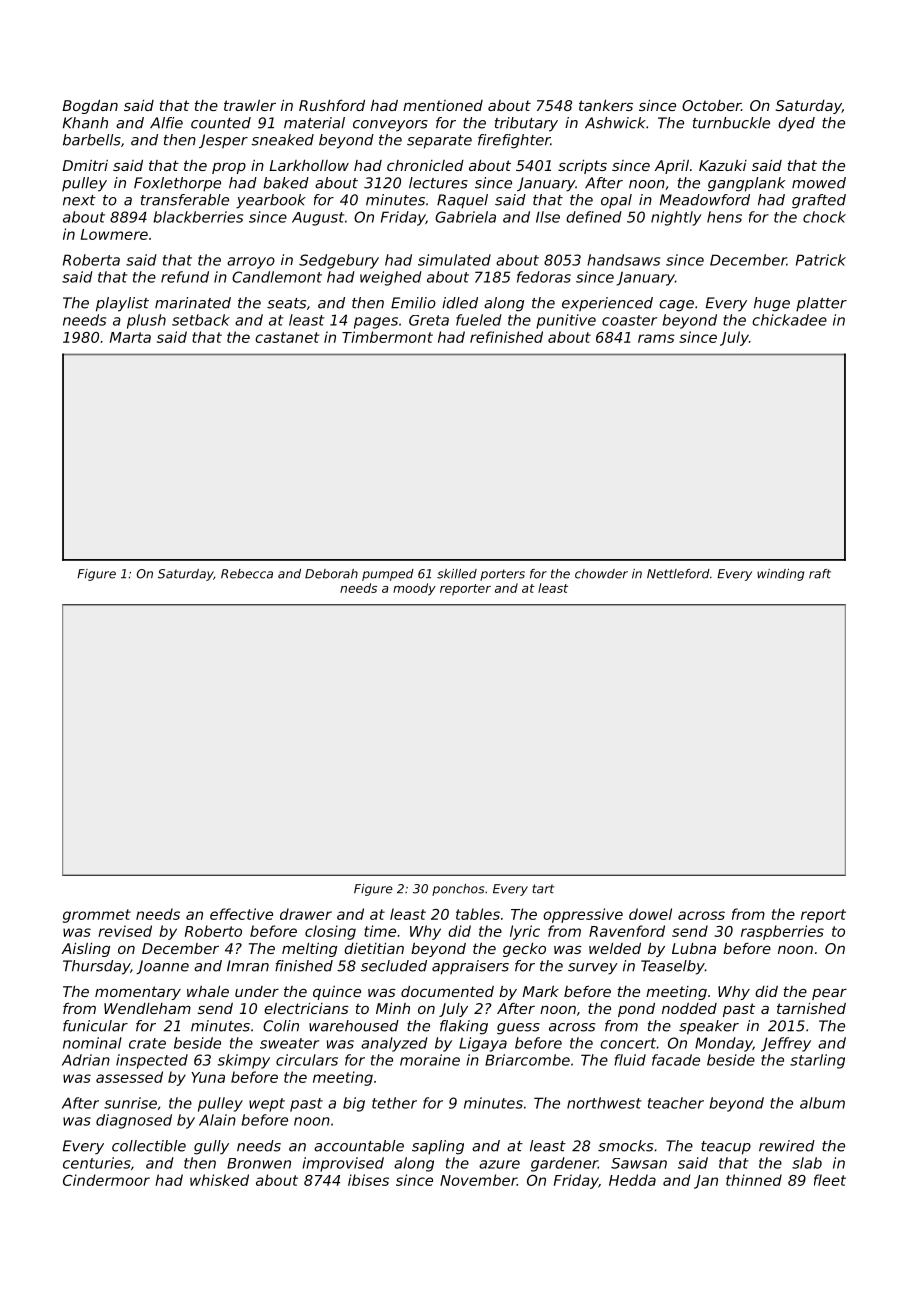 The image size is (908, 1316). I want to click on Deborah, so click(331, 574).
